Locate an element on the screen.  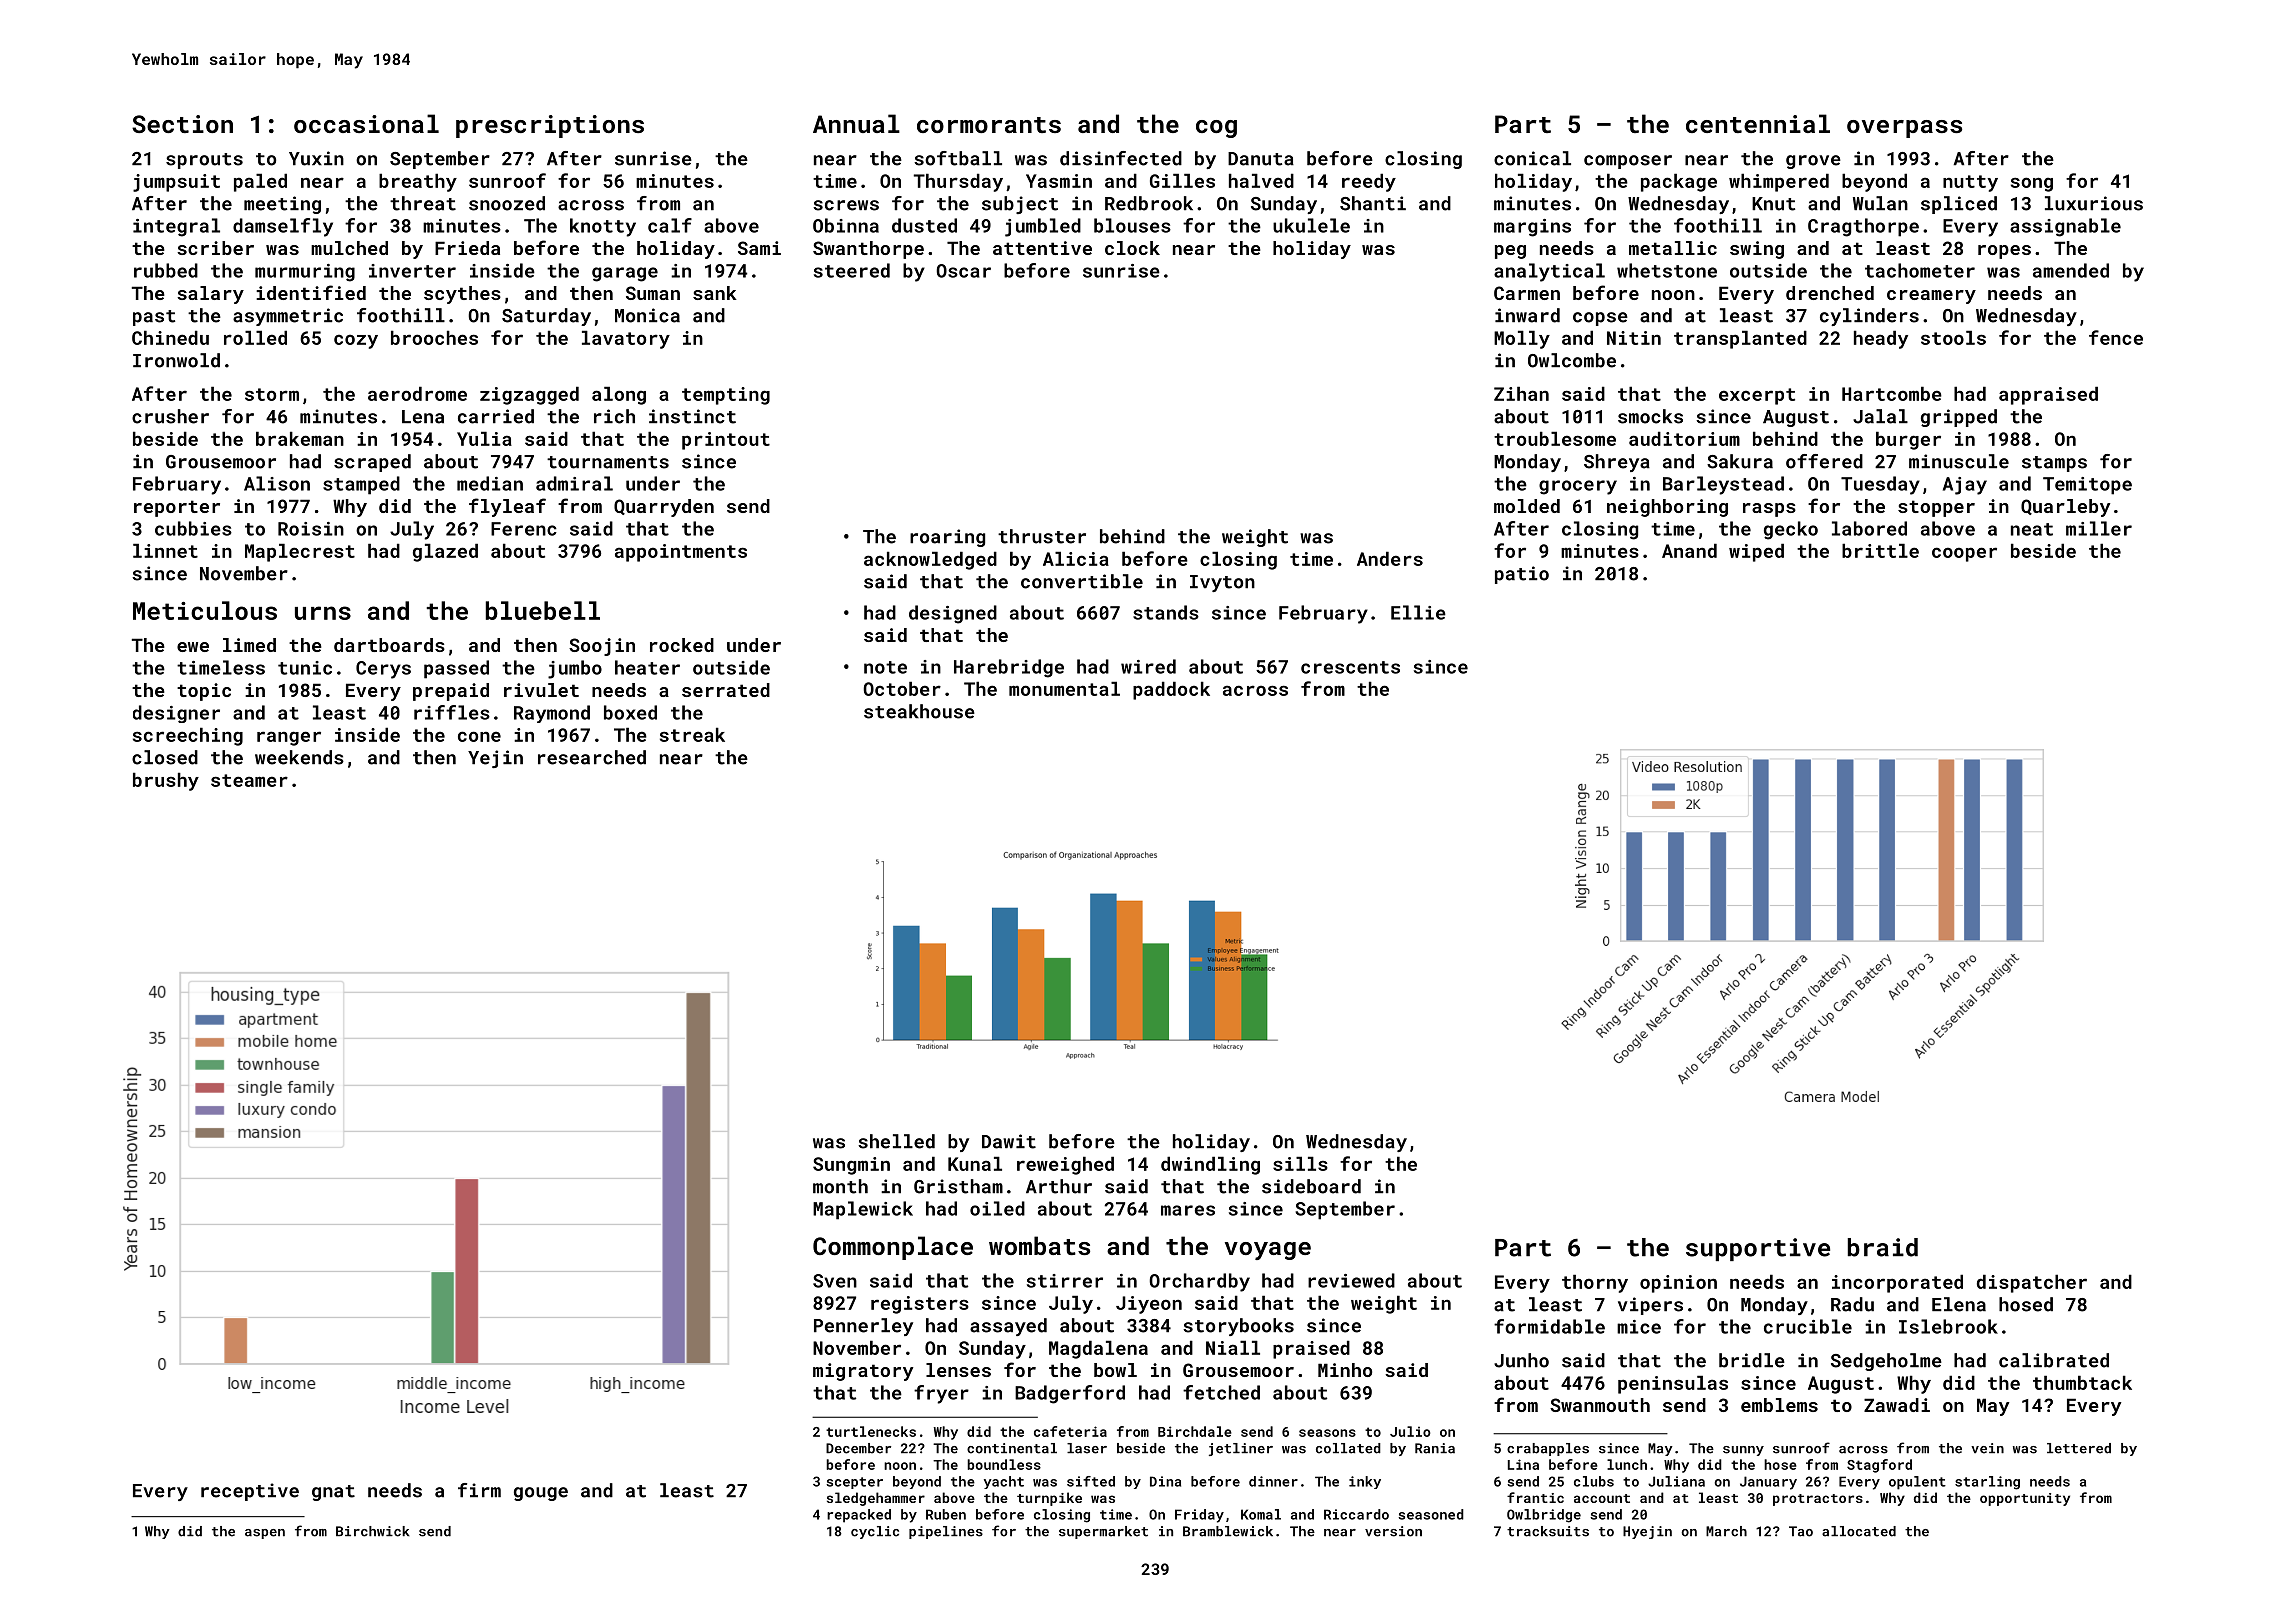
migratory is located at coordinates (863, 1372).
